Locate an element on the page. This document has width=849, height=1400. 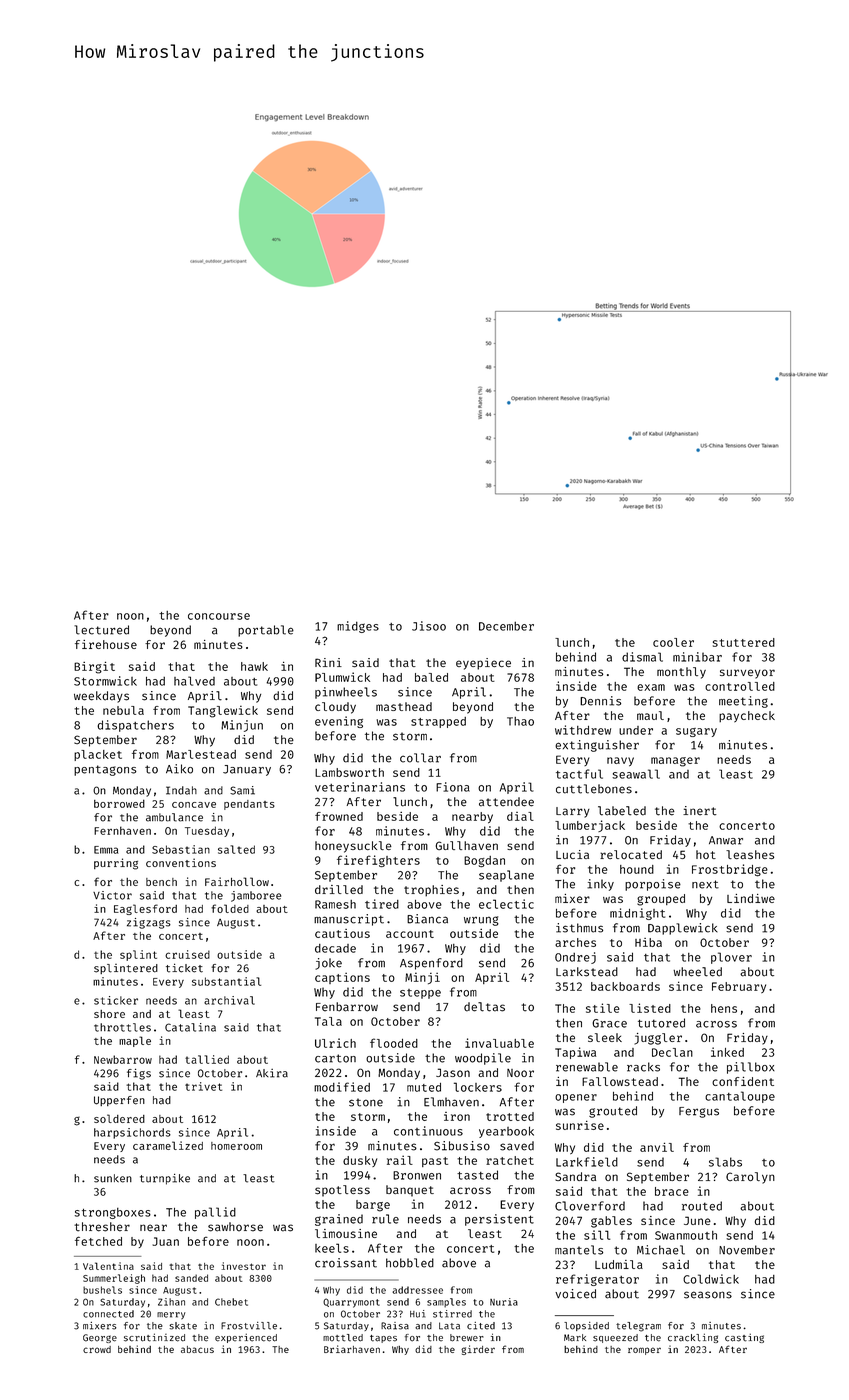
experienced is located at coordinates (246, 1338).
